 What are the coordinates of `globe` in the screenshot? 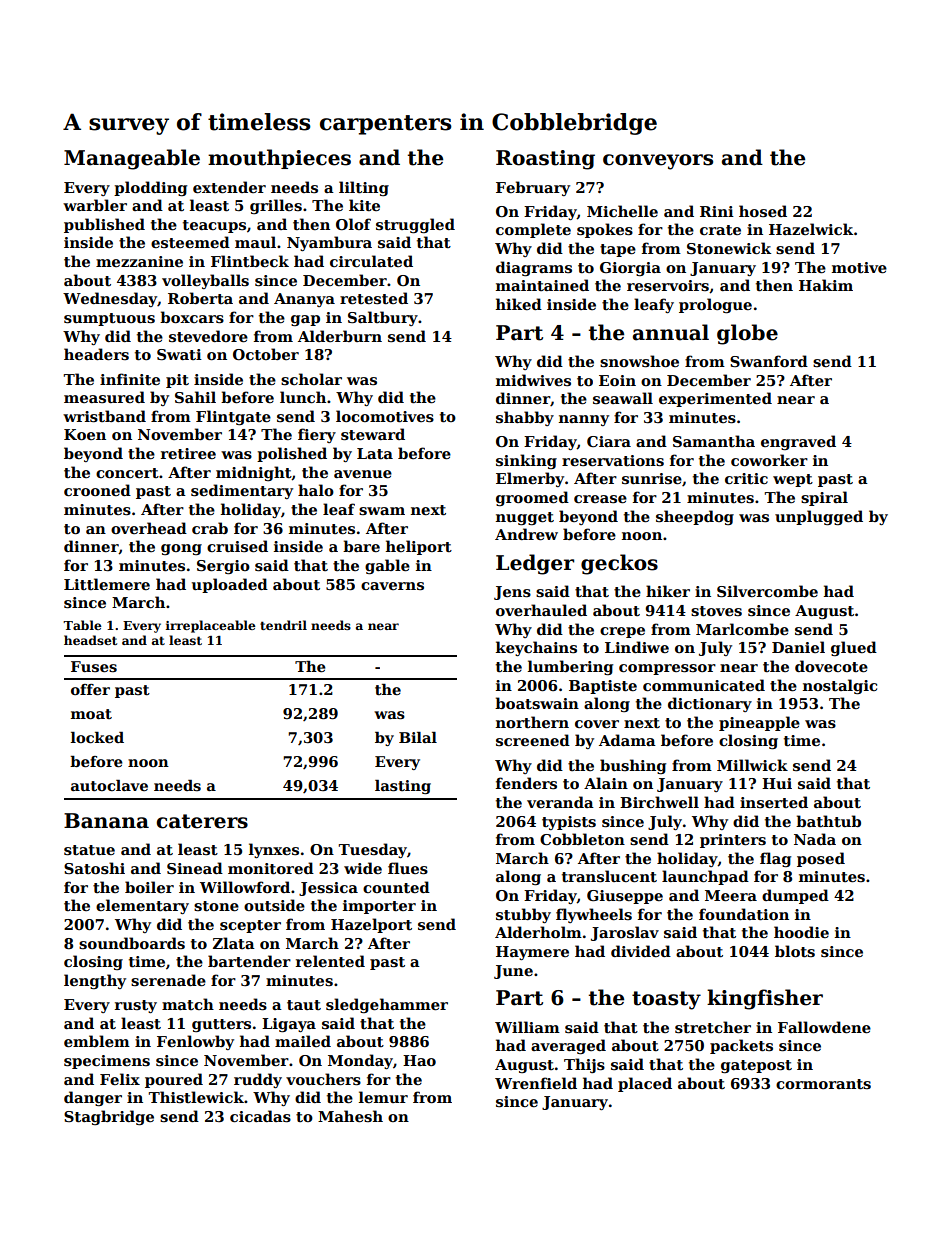 It's located at (747, 334).
